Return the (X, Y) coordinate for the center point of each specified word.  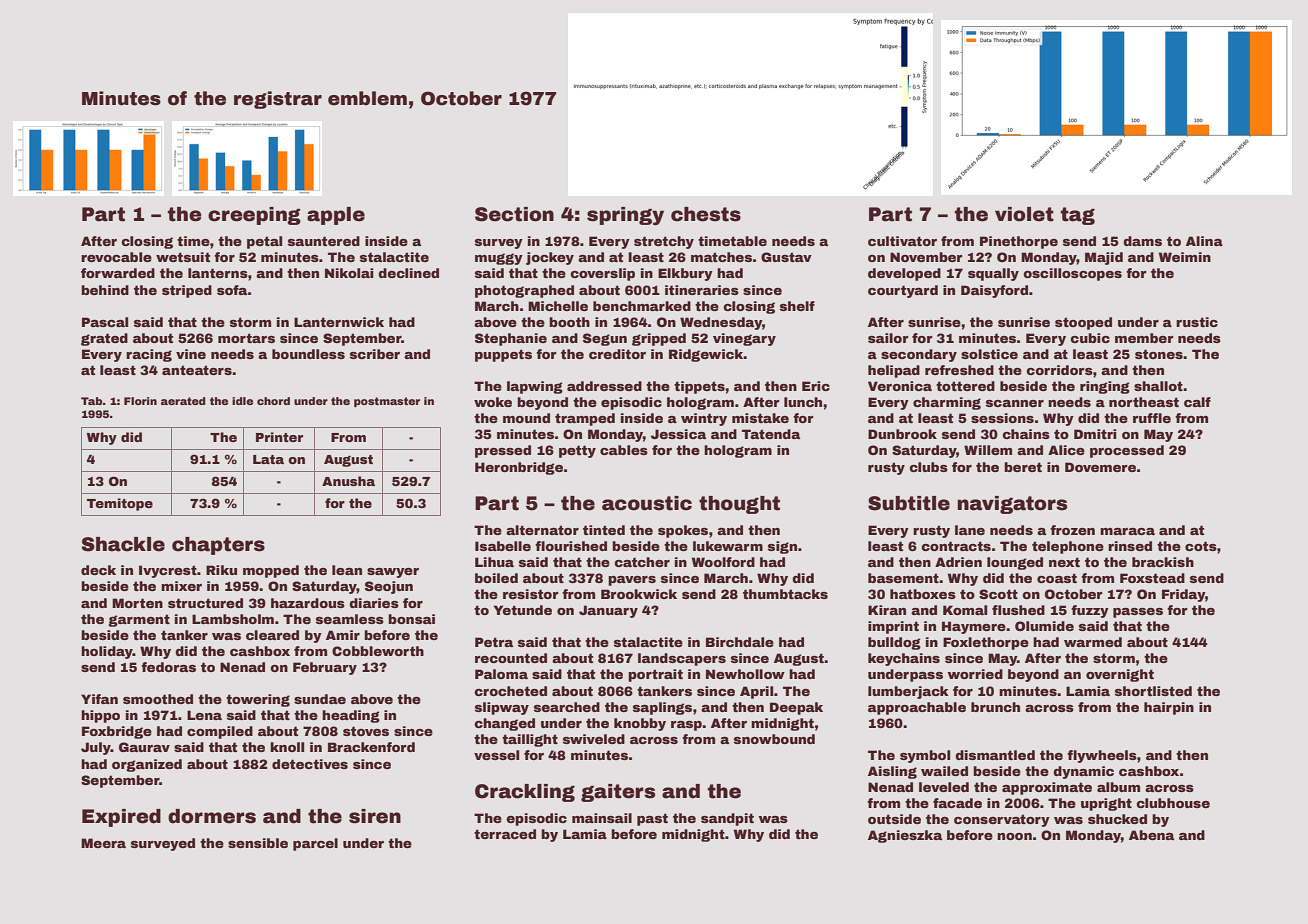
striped (187, 291)
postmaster (387, 402)
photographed (524, 291)
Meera (103, 843)
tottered (965, 386)
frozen (1072, 530)
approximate (1047, 788)
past (652, 819)
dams (1142, 241)
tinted (604, 530)
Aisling (892, 772)
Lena (204, 715)
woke (493, 402)
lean (347, 570)
